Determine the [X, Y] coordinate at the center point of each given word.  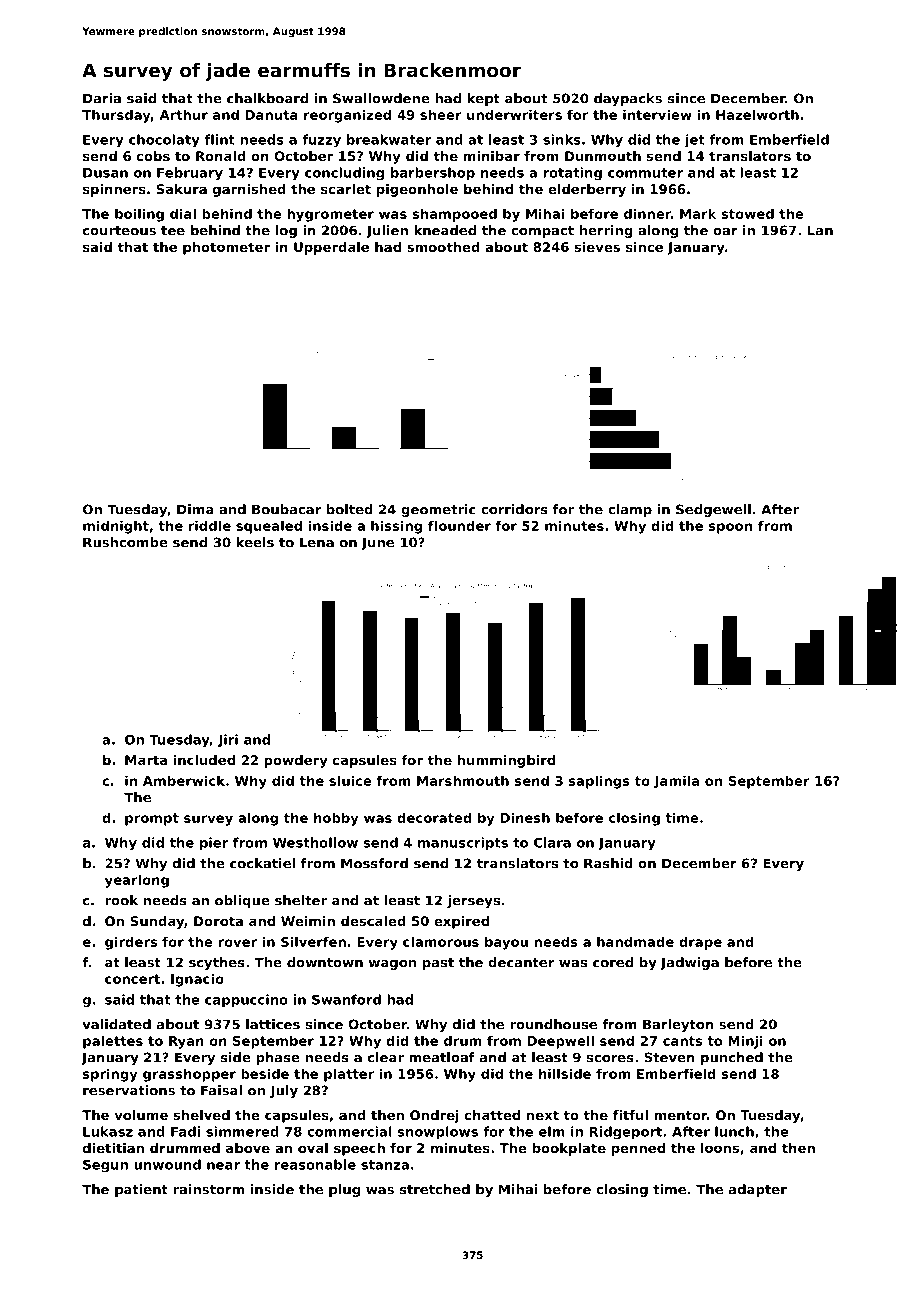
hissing [396, 527]
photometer [226, 248]
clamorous [441, 941]
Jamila [676, 782]
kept [484, 99]
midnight [116, 527]
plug [344, 1190]
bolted [350, 509]
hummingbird [506, 761]
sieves [597, 247]
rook [122, 900]
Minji [745, 1042]
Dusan [105, 173]
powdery [296, 761]
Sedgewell [713, 510]
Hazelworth [757, 114]
